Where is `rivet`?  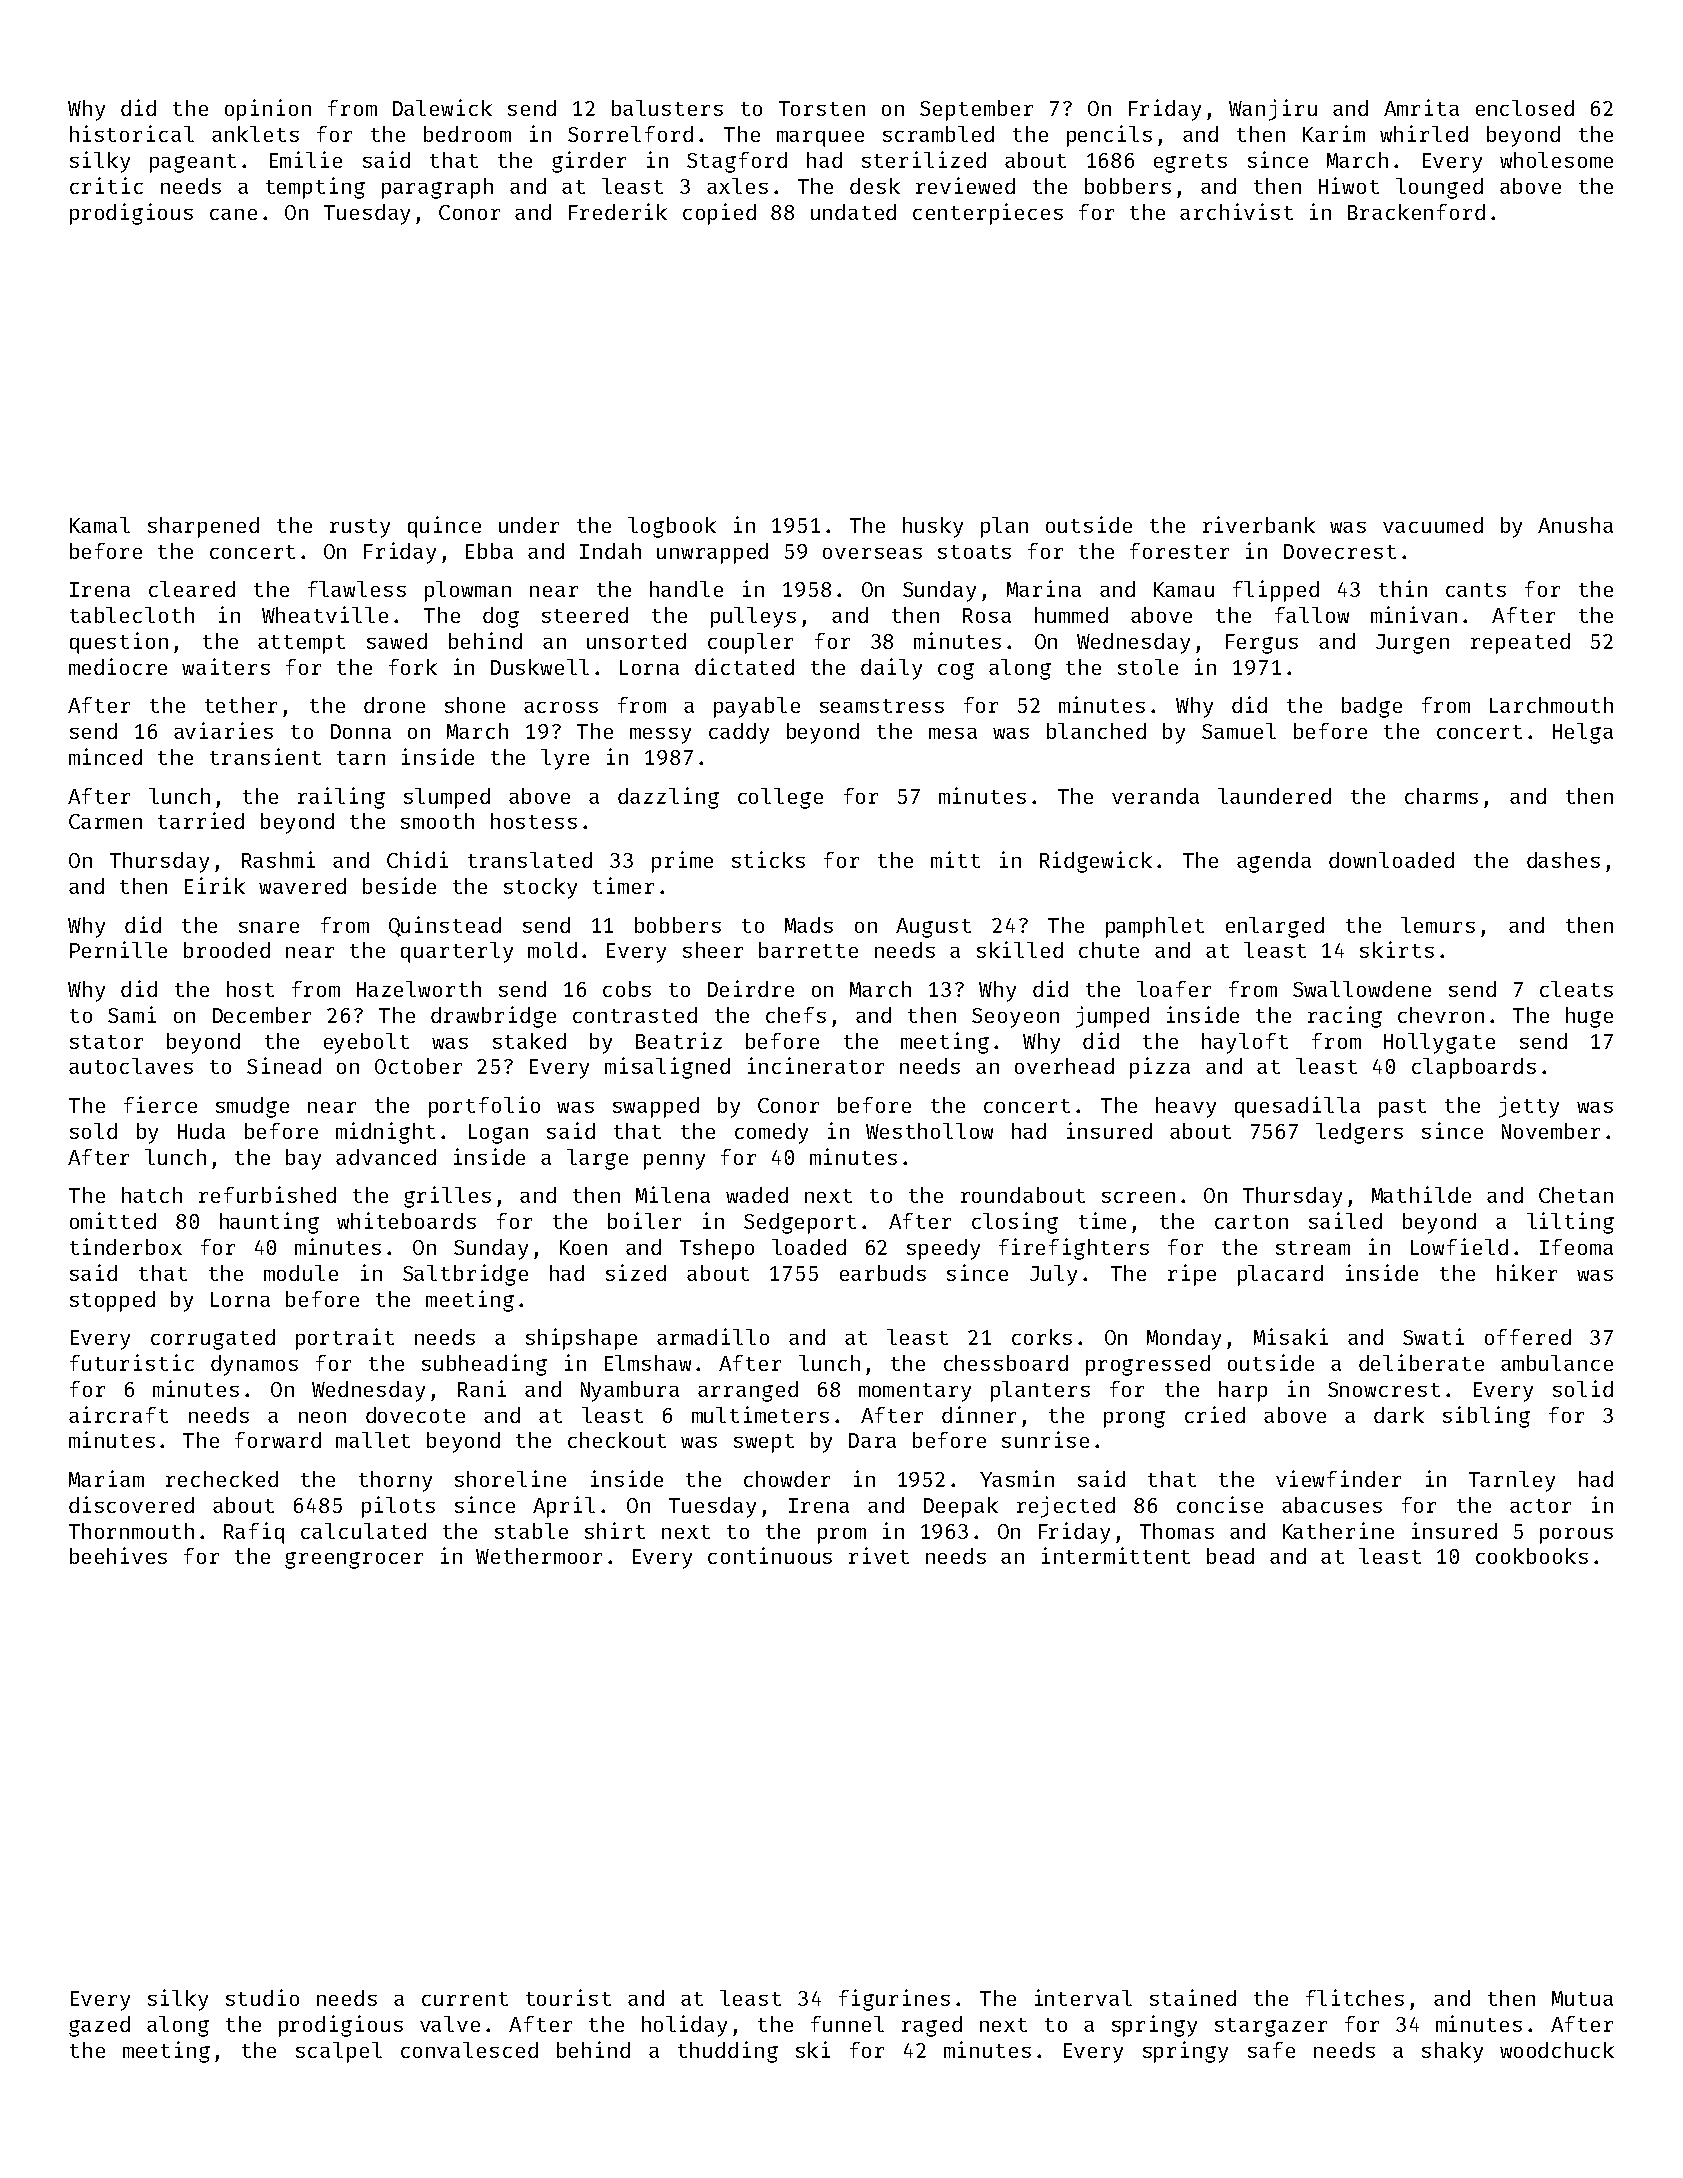
rivet is located at coordinates (879, 1555).
